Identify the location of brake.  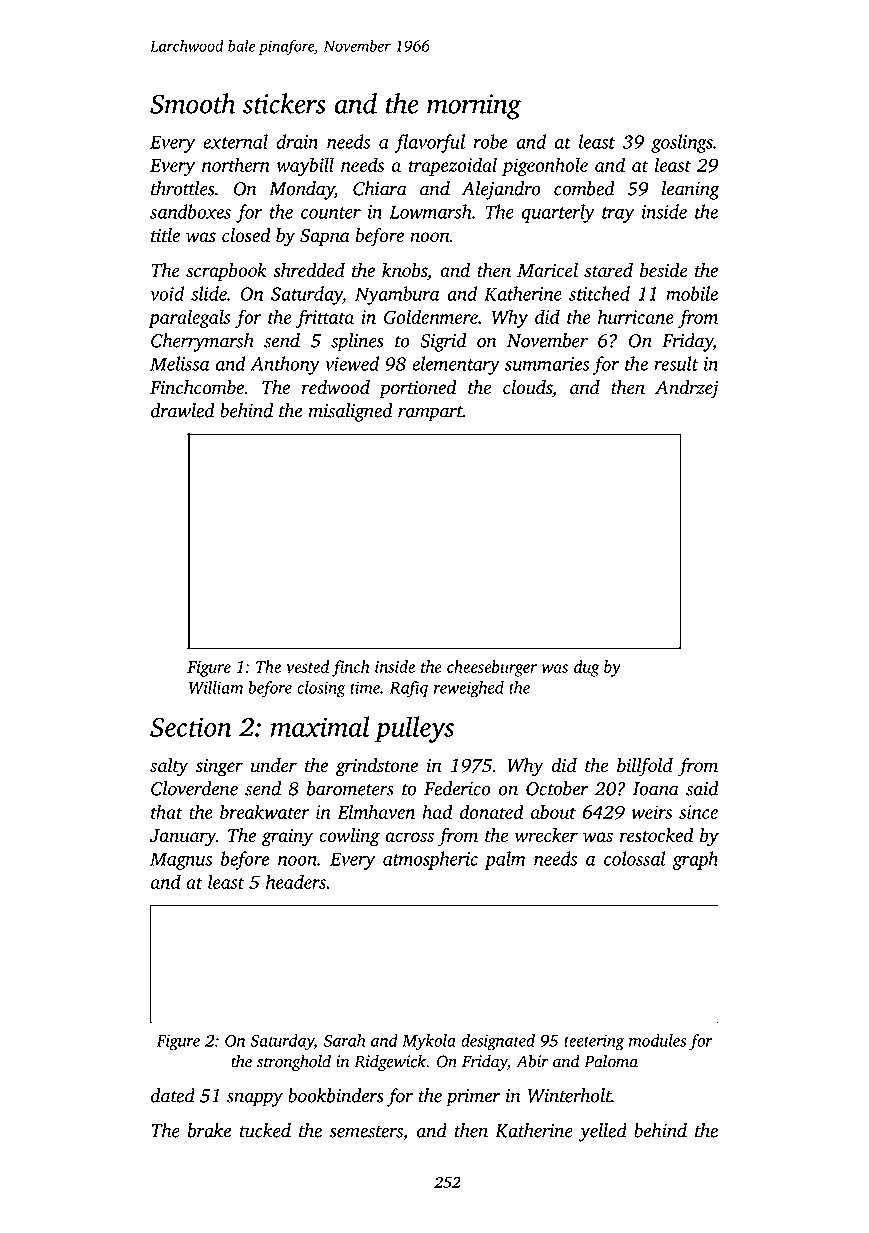
(209, 1130).
